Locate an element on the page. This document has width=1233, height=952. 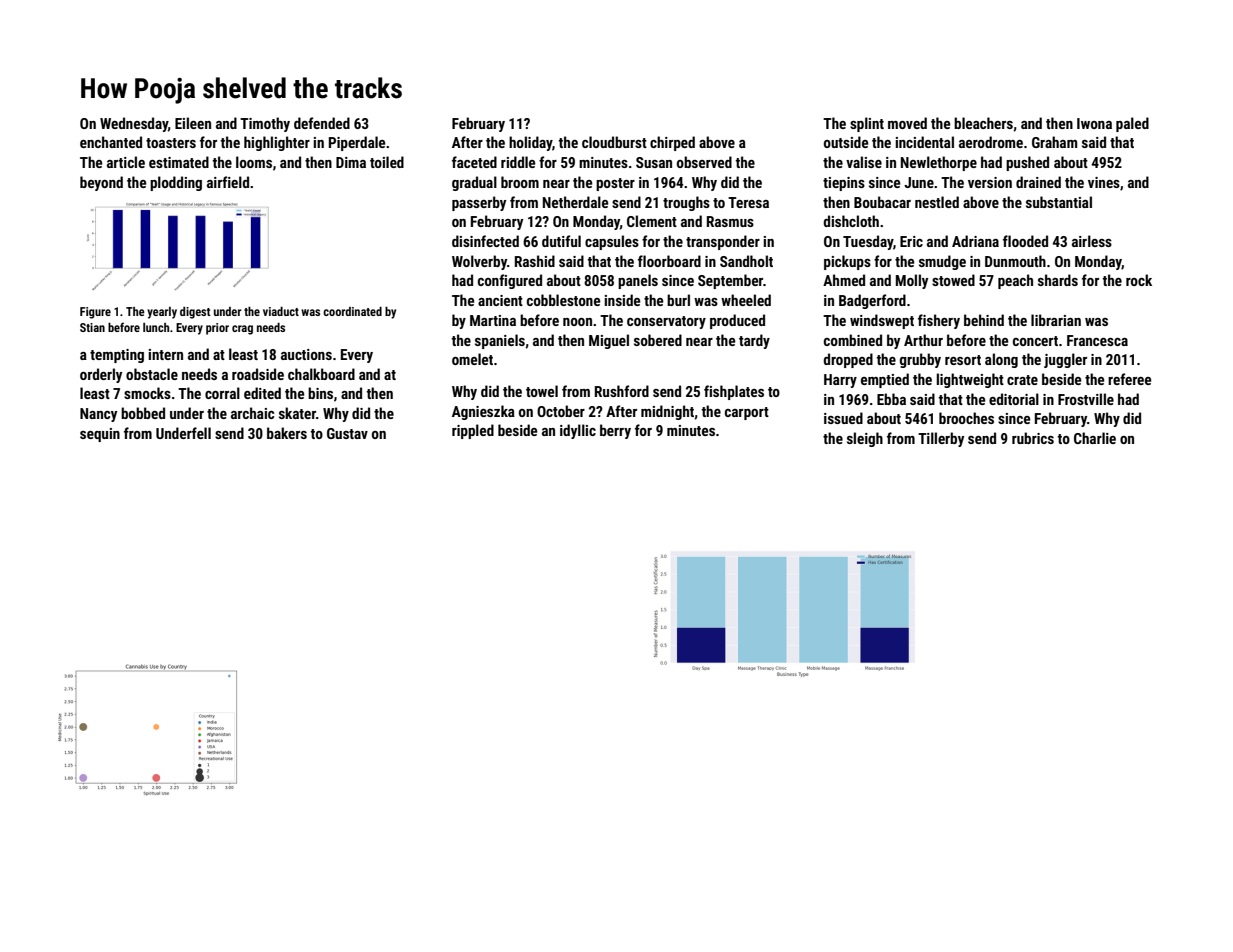
pushed is located at coordinates (1027, 163).
